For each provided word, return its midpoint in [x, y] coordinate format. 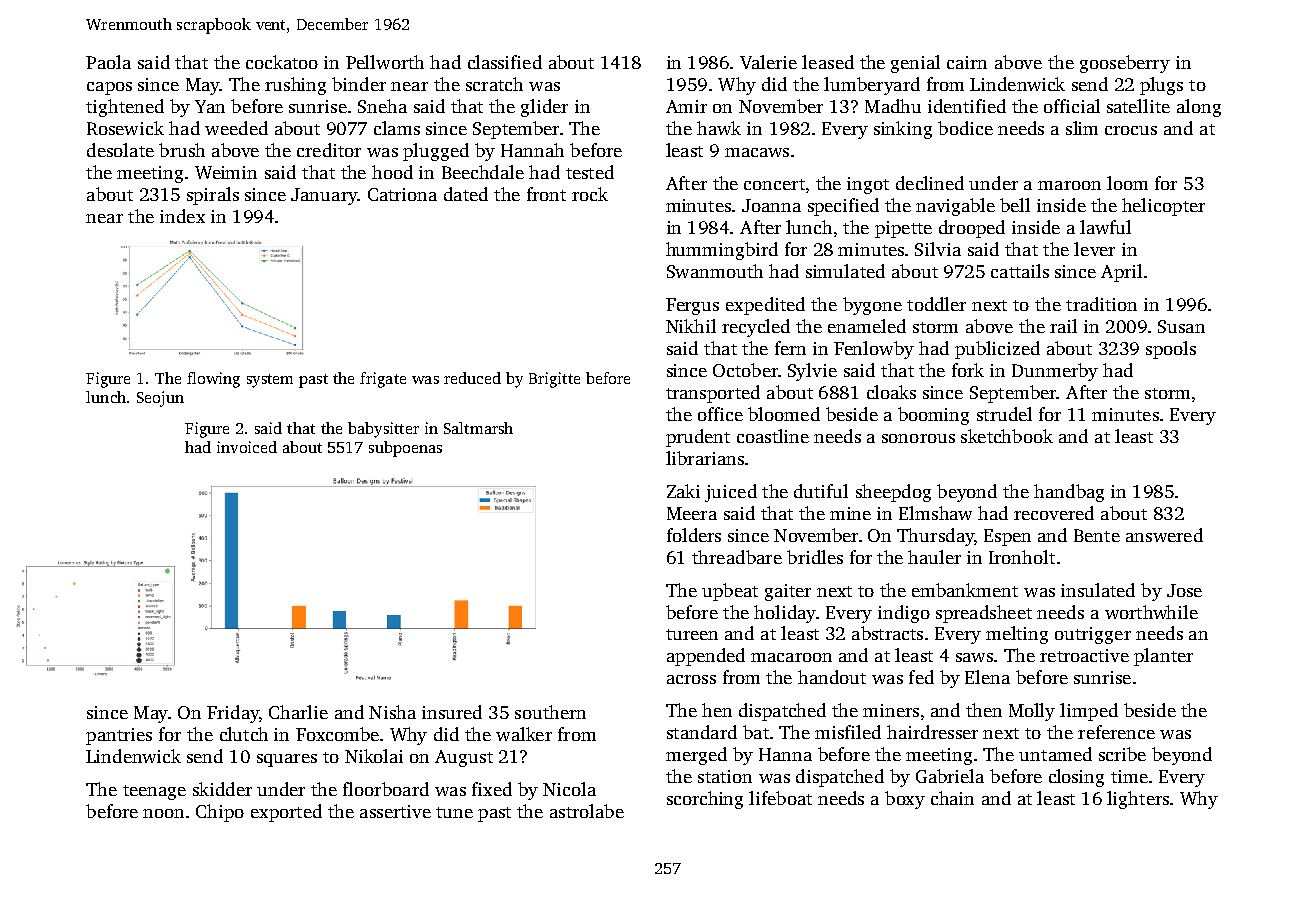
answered [1164, 535]
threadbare [737, 557]
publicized [997, 350]
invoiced [247, 447]
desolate [120, 150]
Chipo [220, 813]
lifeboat [780, 798]
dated [466, 194]
